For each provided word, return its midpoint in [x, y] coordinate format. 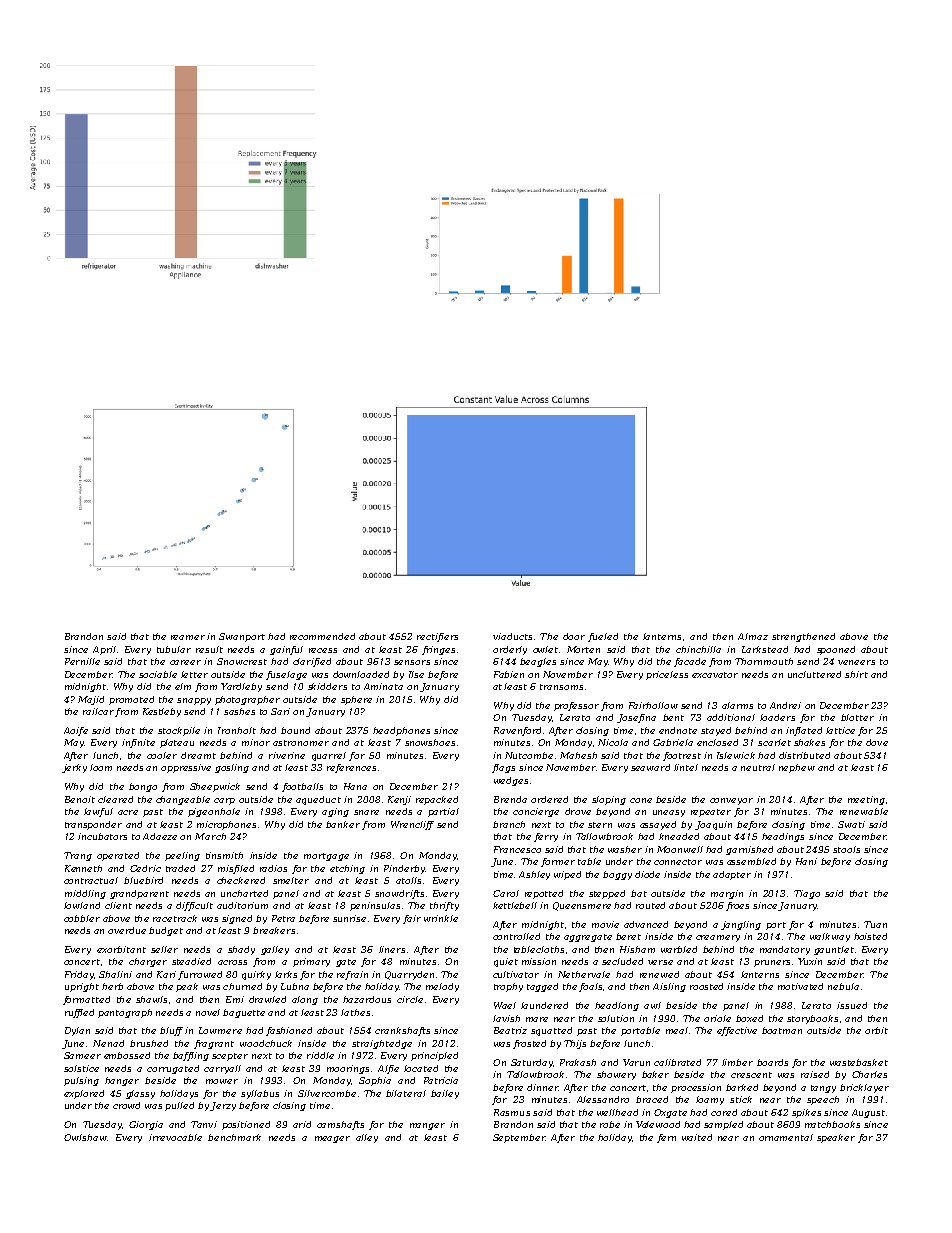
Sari [280, 711]
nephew [797, 768]
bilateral [406, 1093]
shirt [856, 674]
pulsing [81, 1081]
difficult [194, 906]
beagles [538, 662]
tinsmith [224, 855]
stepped [607, 894]
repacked [437, 800]
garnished [749, 850]
